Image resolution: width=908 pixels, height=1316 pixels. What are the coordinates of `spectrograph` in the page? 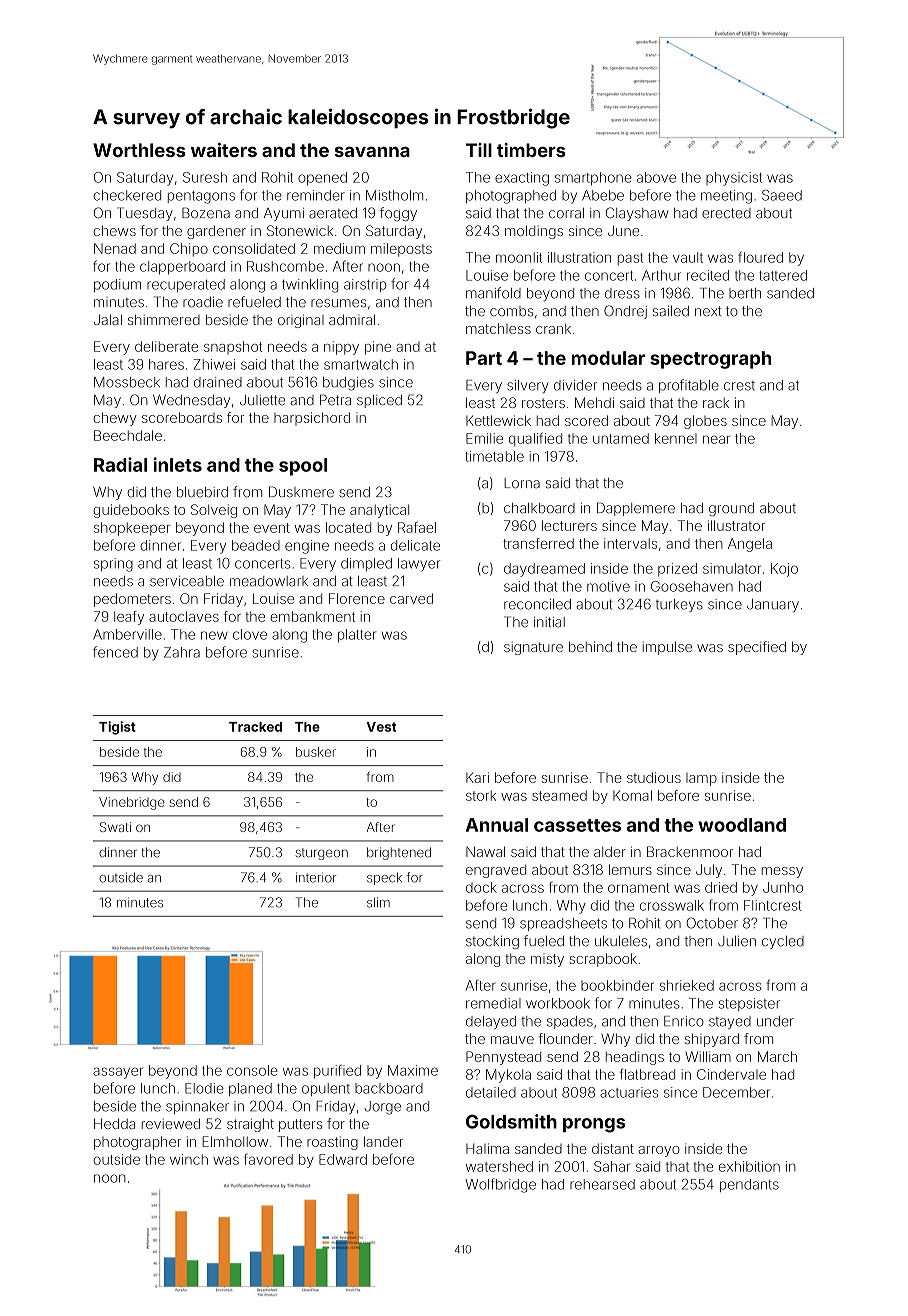 It's located at (710, 360).
